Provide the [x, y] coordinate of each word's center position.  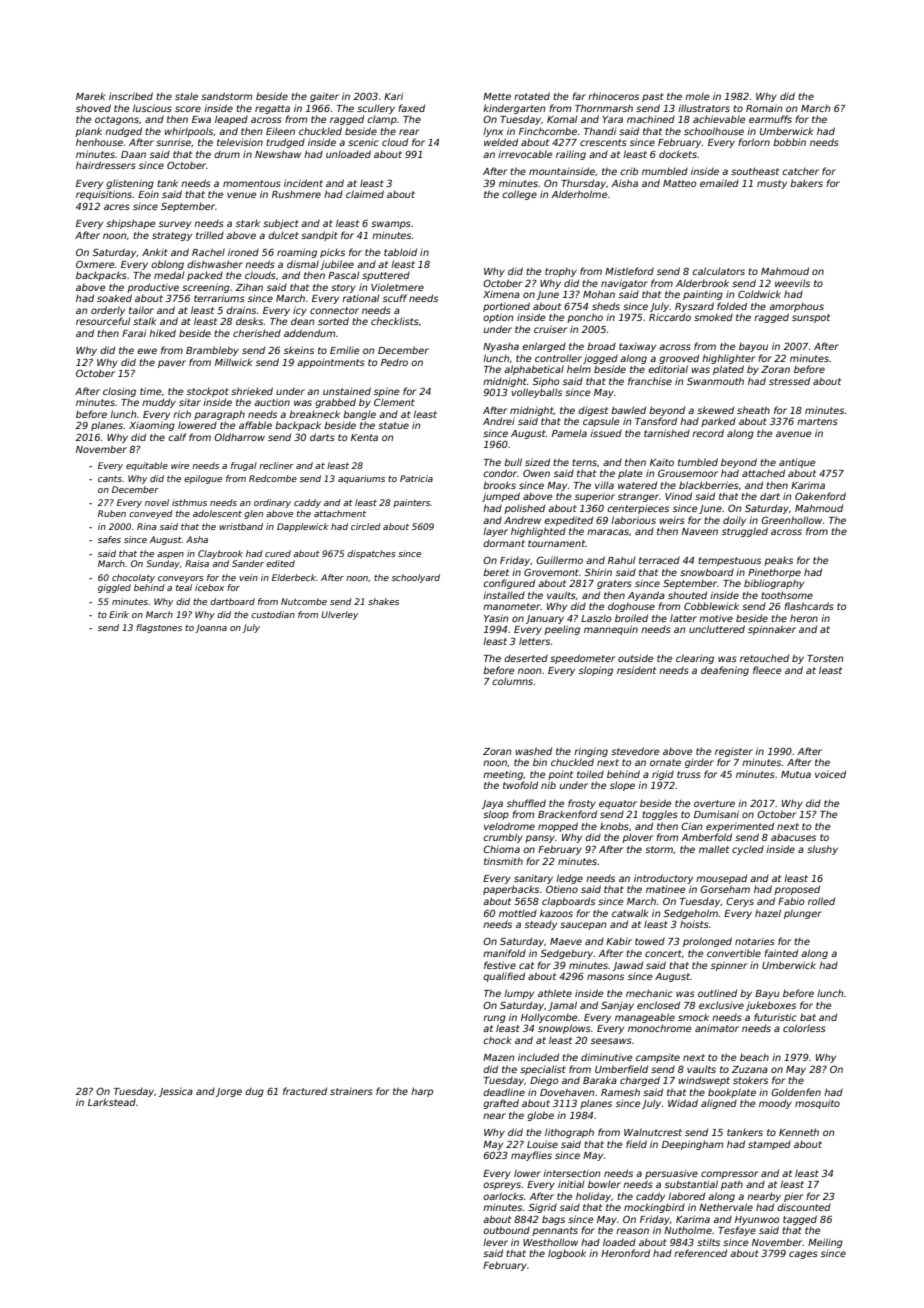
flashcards [809, 606]
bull [513, 462]
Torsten [825, 658]
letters [534, 641]
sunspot [811, 318]
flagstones [159, 628]
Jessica [176, 1092]
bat [808, 1017]
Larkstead [112, 1102]
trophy [561, 272]
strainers [351, 1091]
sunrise [173, 142]
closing [119, 392]
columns [512, 681]
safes [109, 539]
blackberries [709, 485]
